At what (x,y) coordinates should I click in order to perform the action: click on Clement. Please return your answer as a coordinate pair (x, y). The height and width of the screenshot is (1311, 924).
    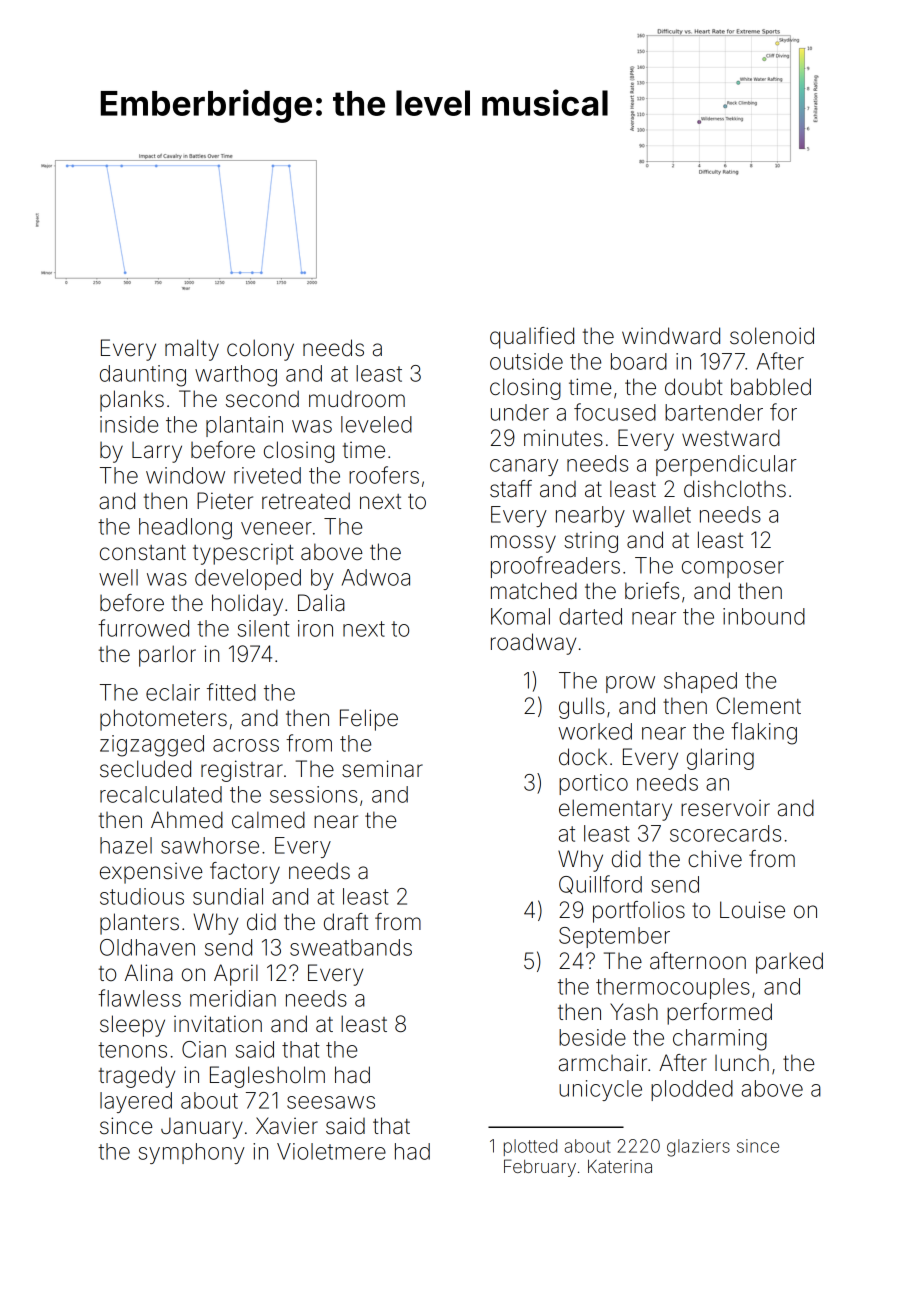
    Looking at the image, I should click on (758, 706).
